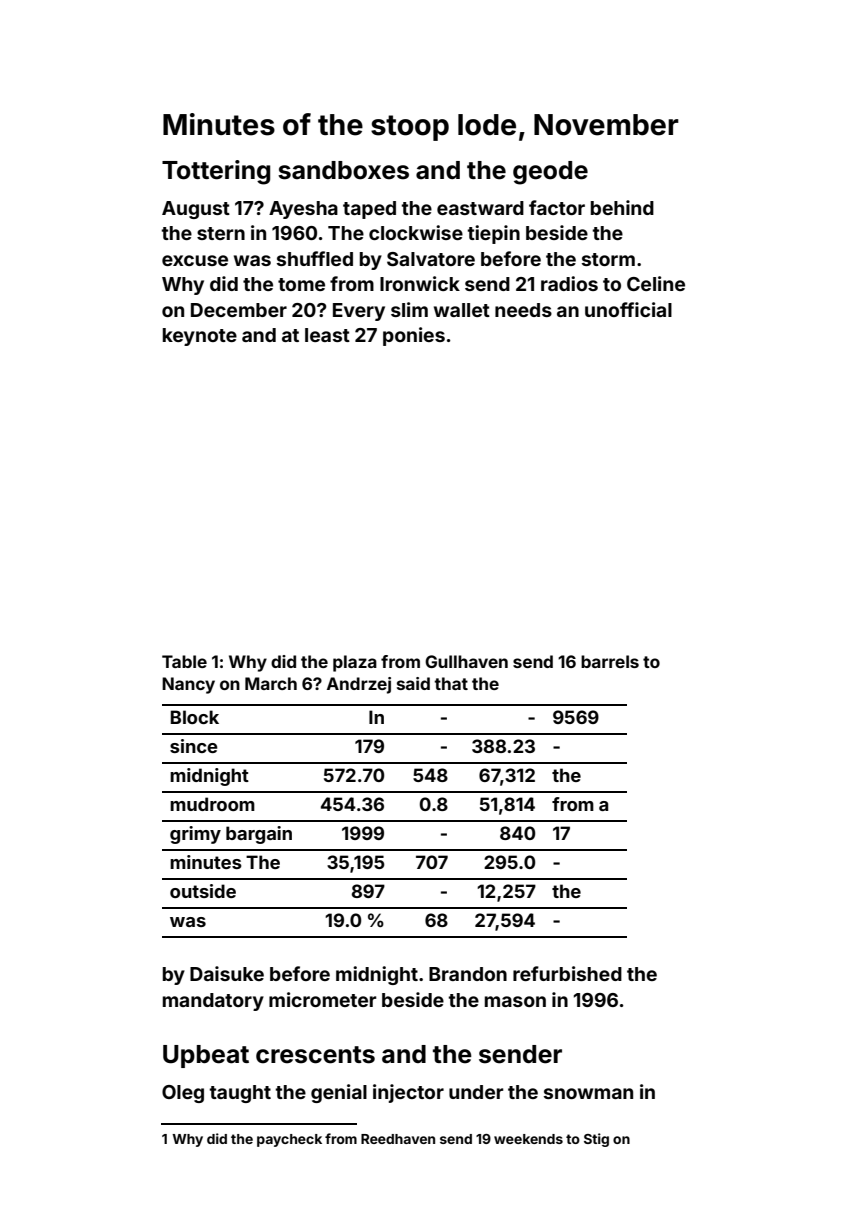 The height and width of the image is (1205, 849). I want to click on micrometer, so click(323, 999).
